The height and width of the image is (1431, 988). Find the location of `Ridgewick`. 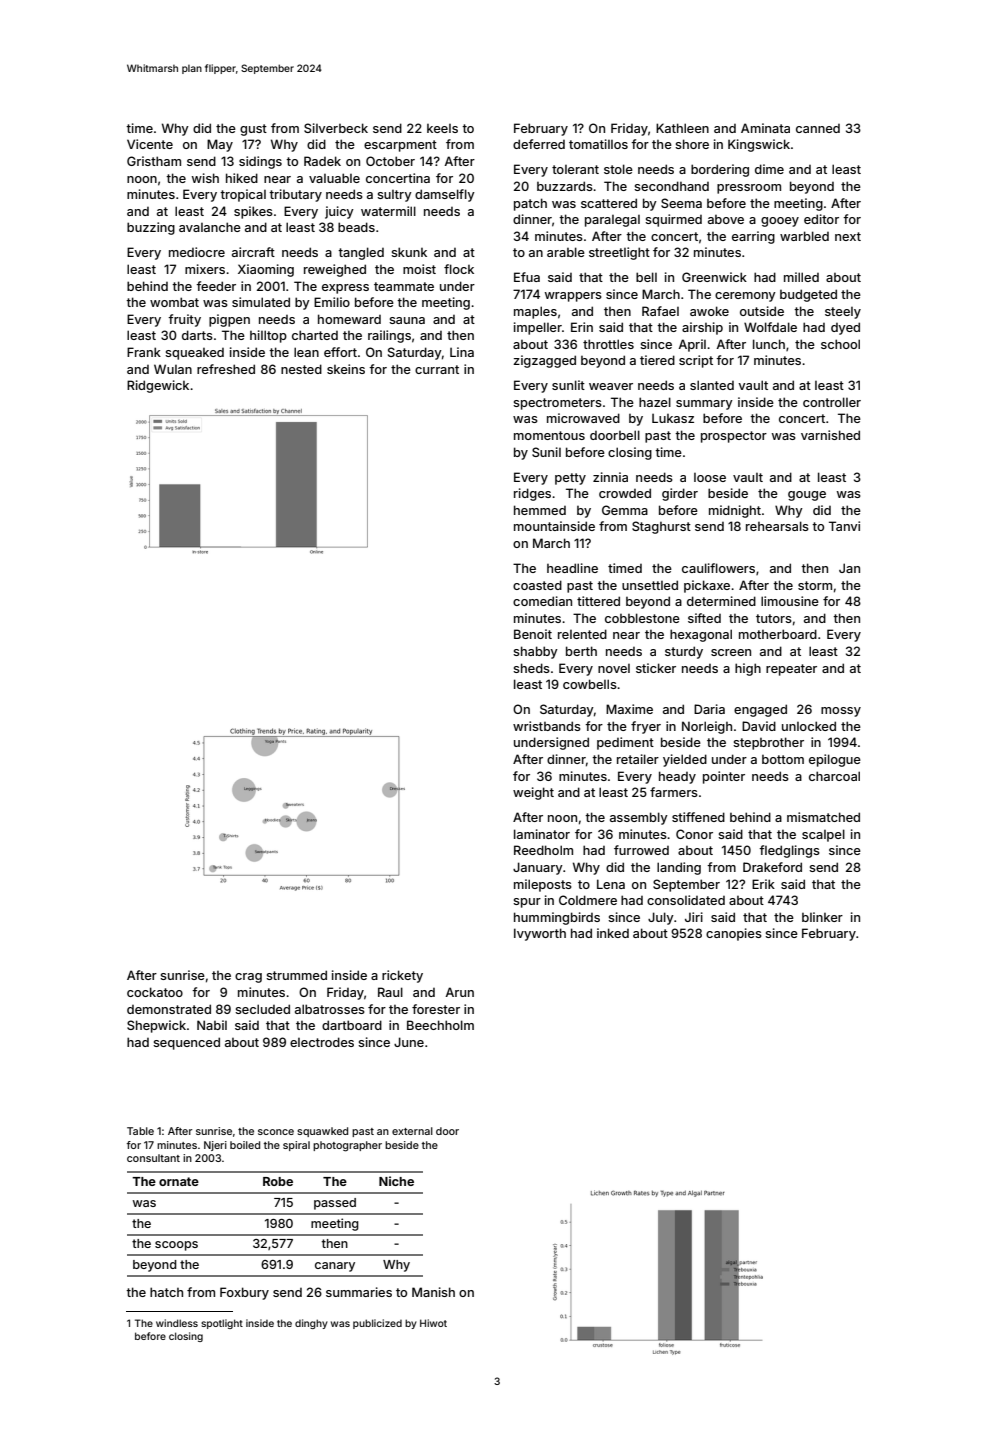

Ridgewick is located at coordinates (158, 386).
